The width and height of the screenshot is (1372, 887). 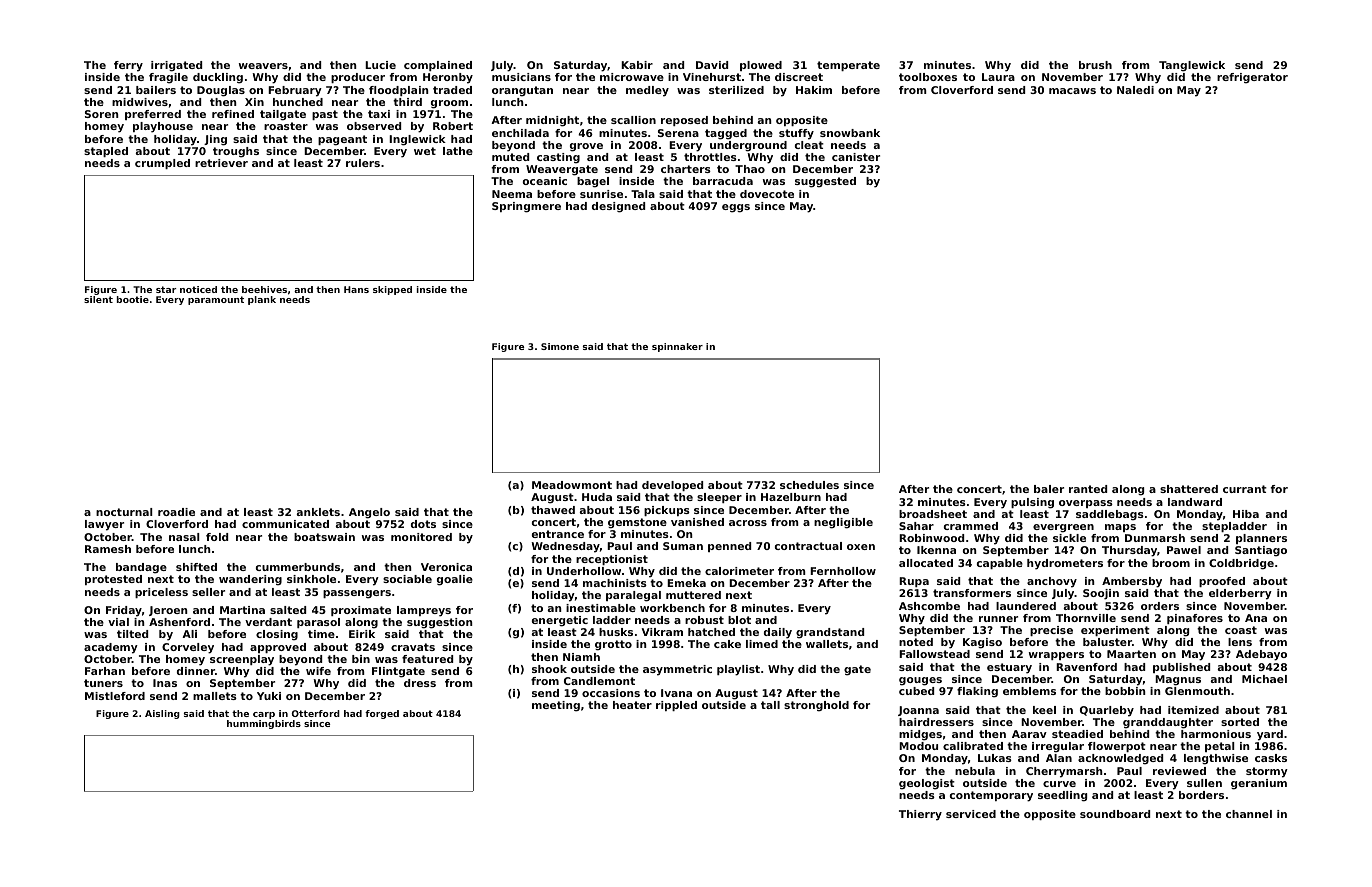 What do you see at coordinates (318, 671) in the screenshot?
I see `wife` at bounding box center [318, 671].
